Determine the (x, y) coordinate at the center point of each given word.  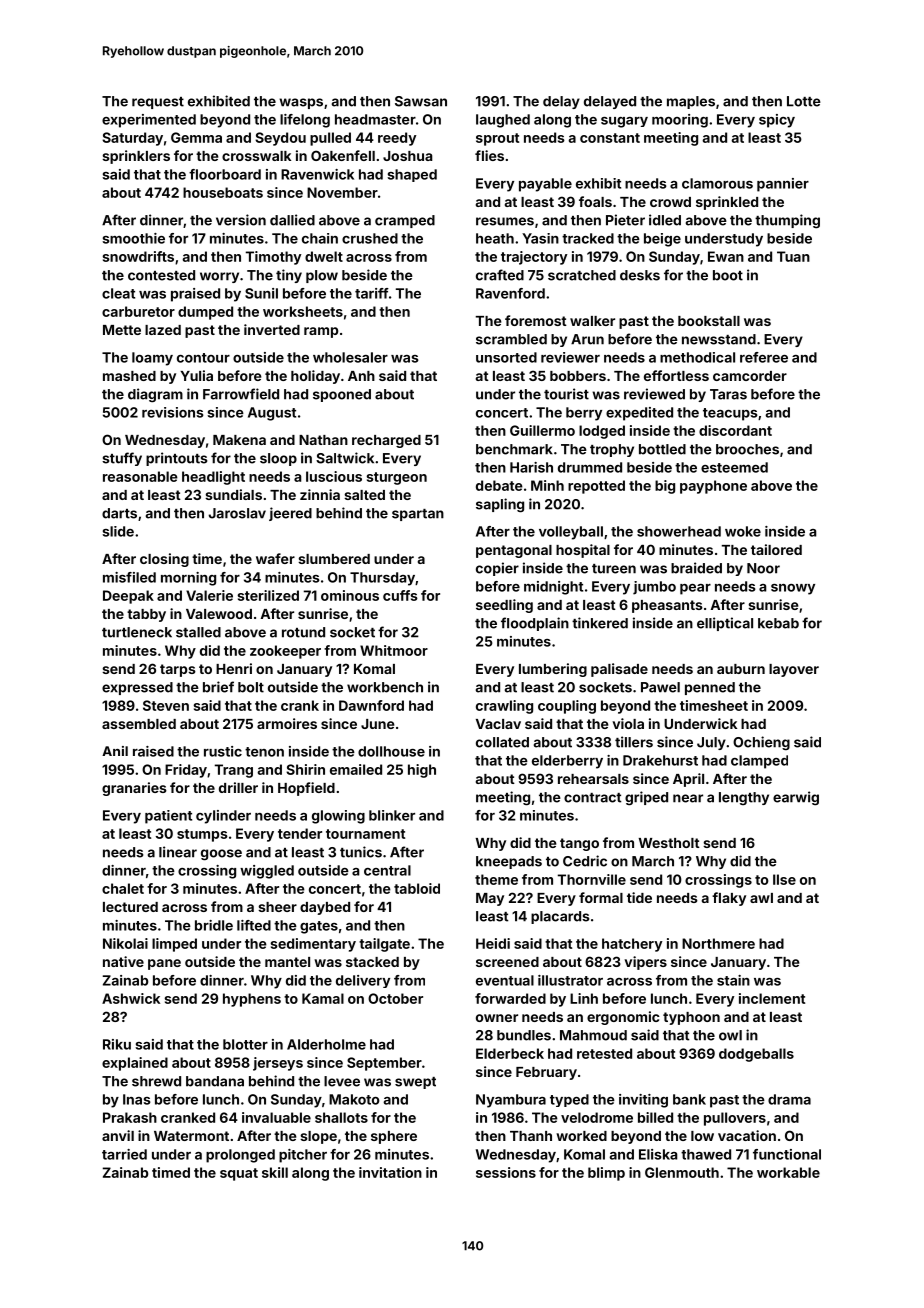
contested (161, 275)
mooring (680, 121)
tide (639, 897)
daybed (325, 908)
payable (545, 185)
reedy (397, 139)
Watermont (191, 1136)
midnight (553, 588)
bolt (251, 687)
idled (665, 220)
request (158, 103)
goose (221, 855)
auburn (741, 669)
